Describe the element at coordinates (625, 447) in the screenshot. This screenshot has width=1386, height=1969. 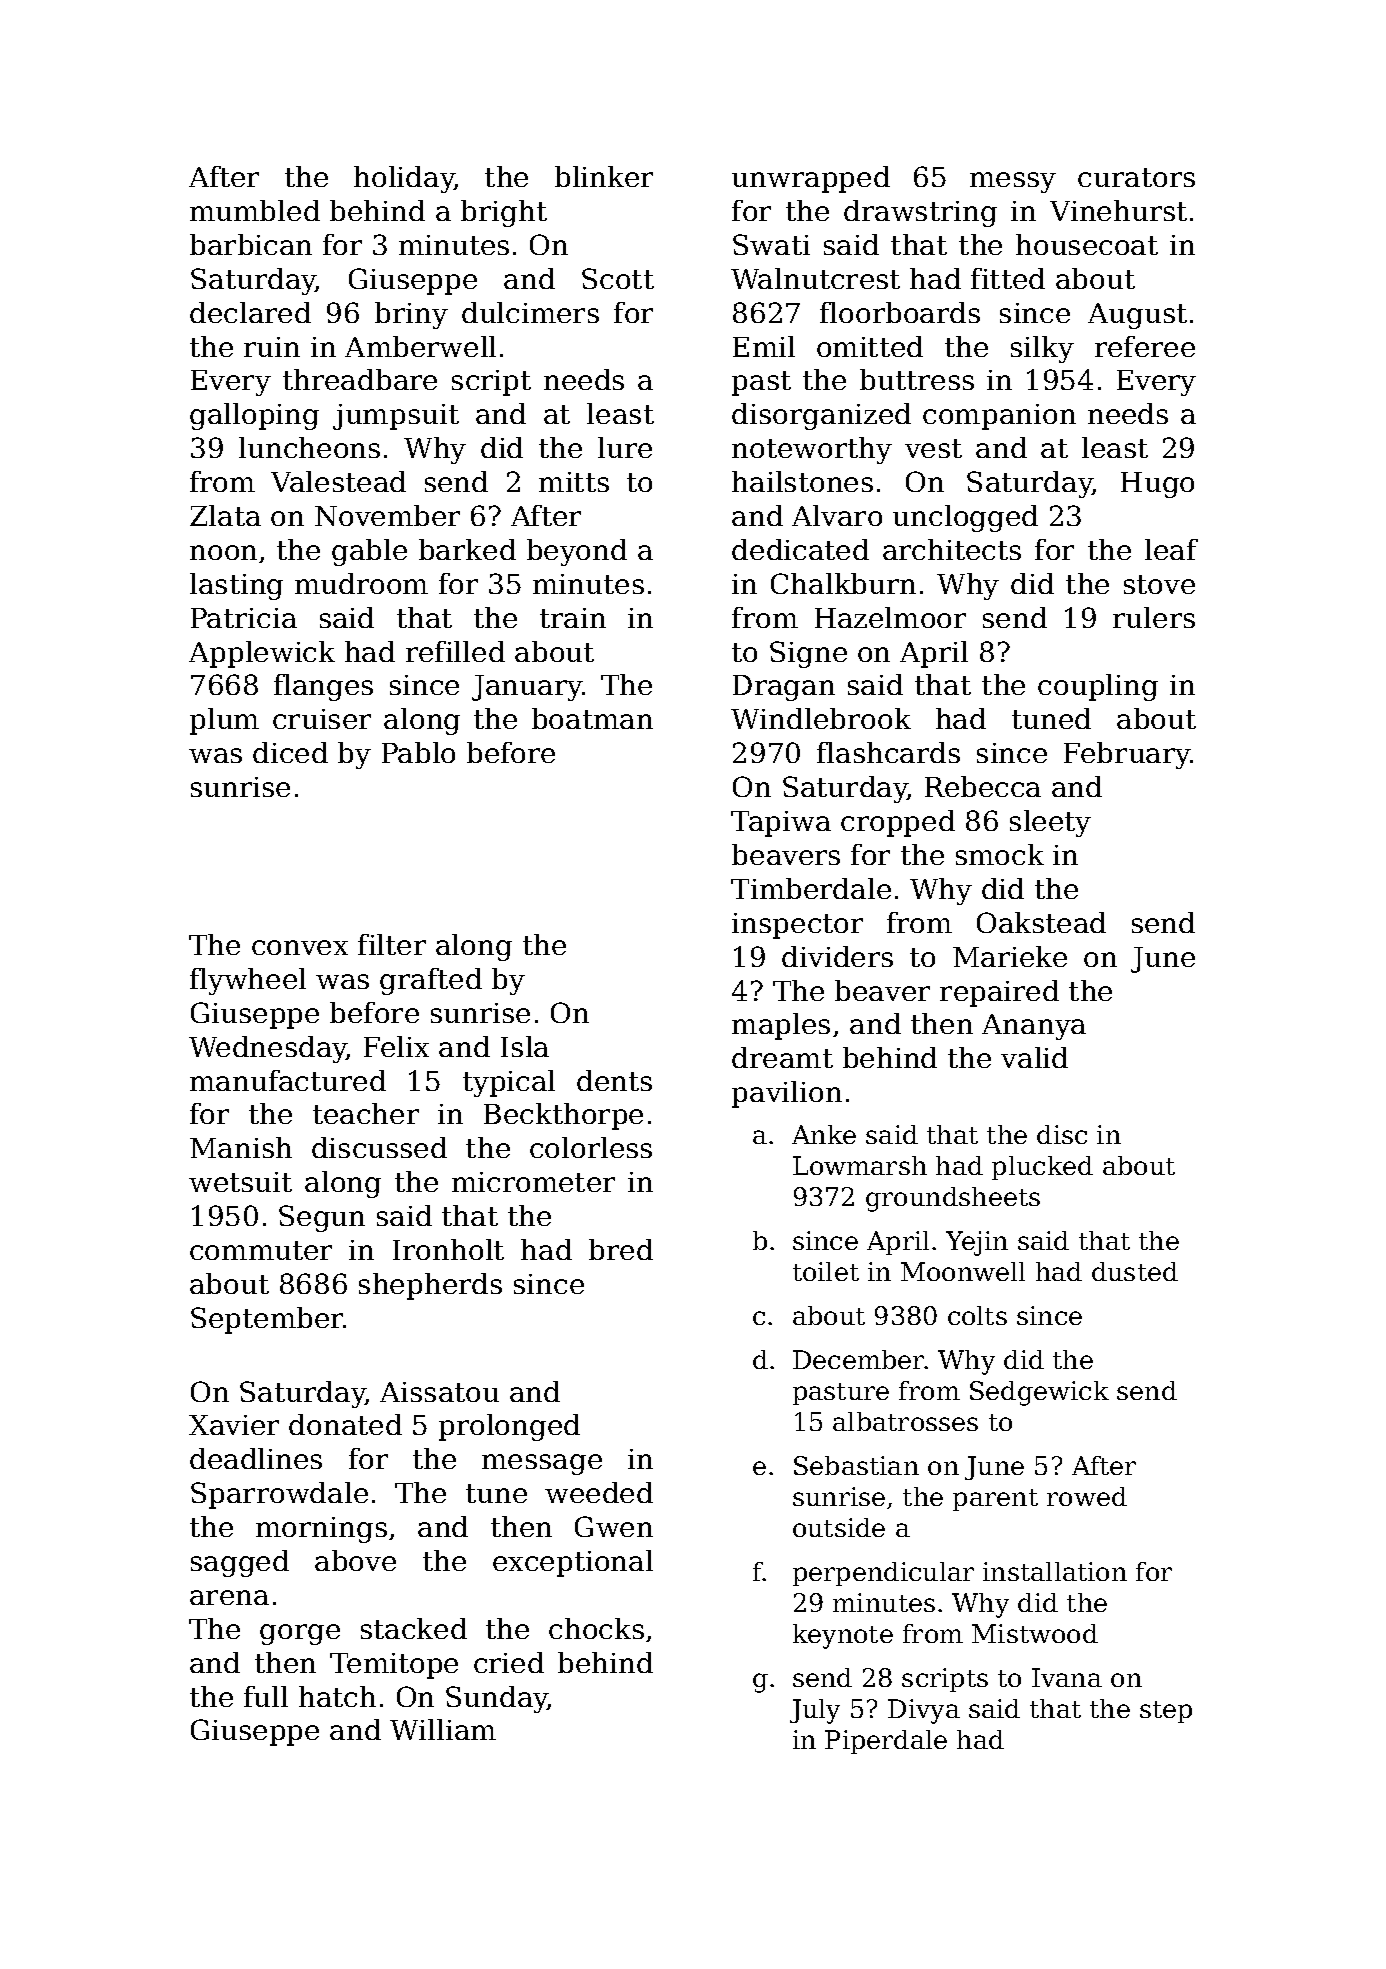
I see `lure` at that location.
